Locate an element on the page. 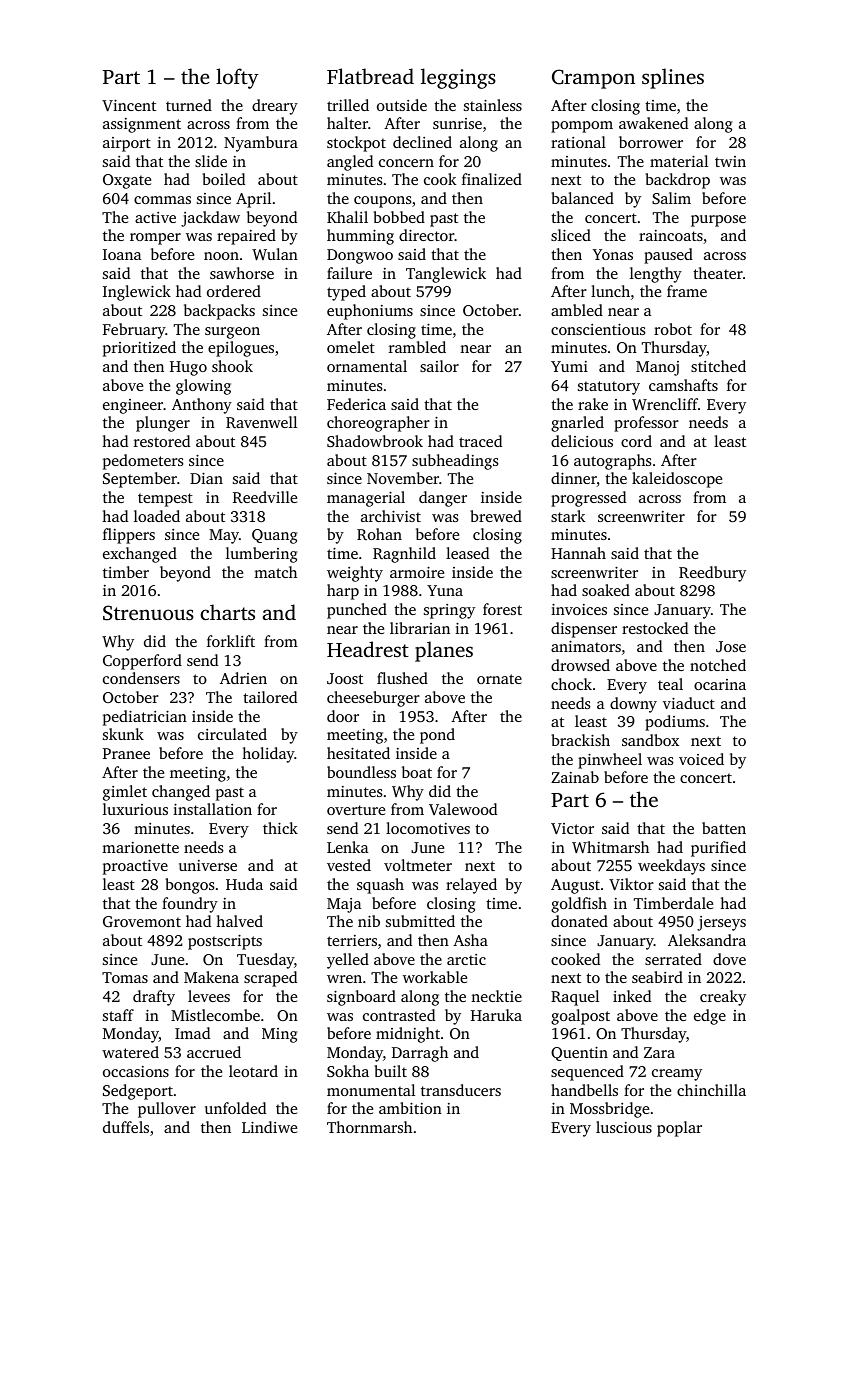  luscious is located at coordinates (624, 1127).
